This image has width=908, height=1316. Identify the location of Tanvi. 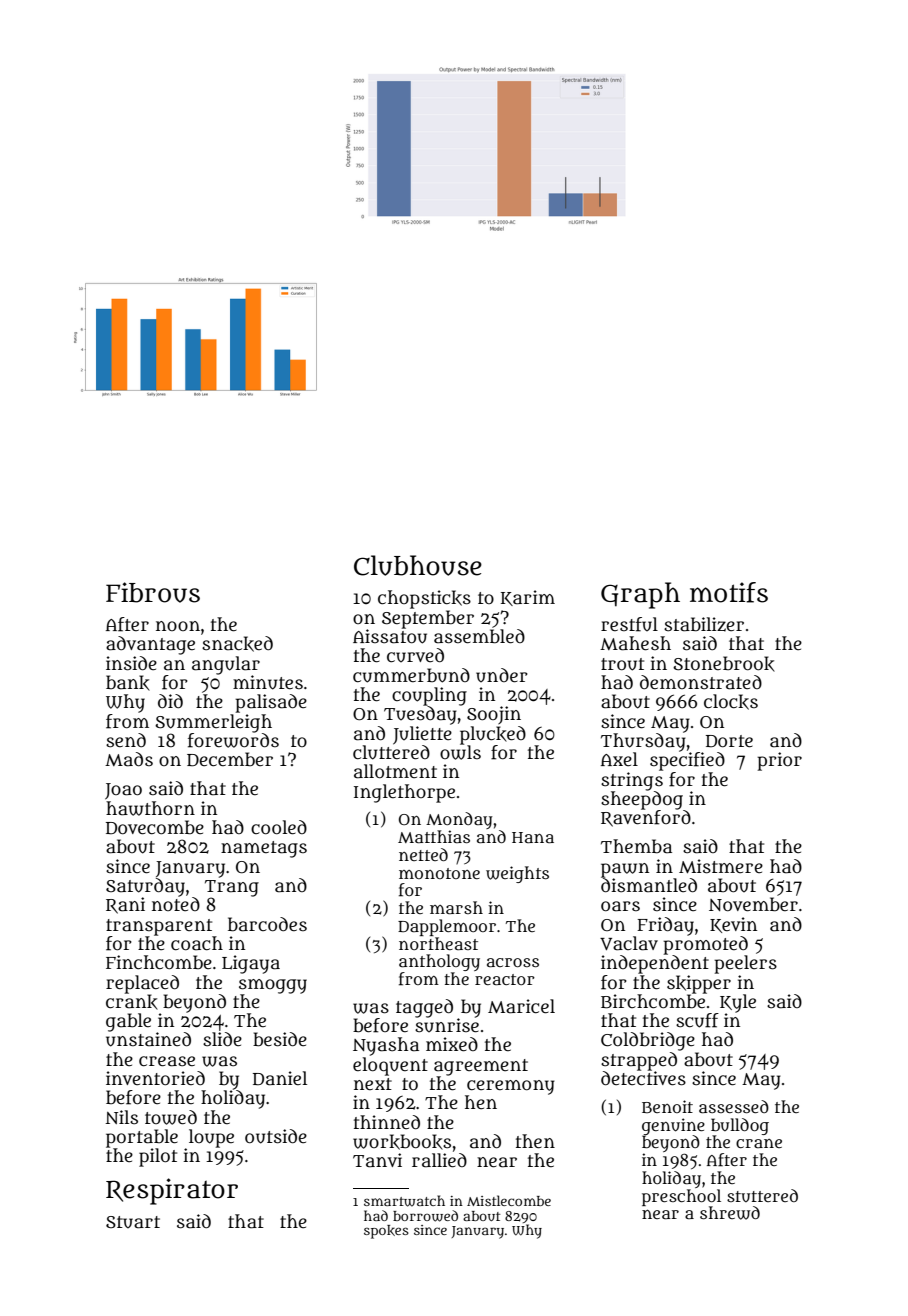
(377, 1160).
